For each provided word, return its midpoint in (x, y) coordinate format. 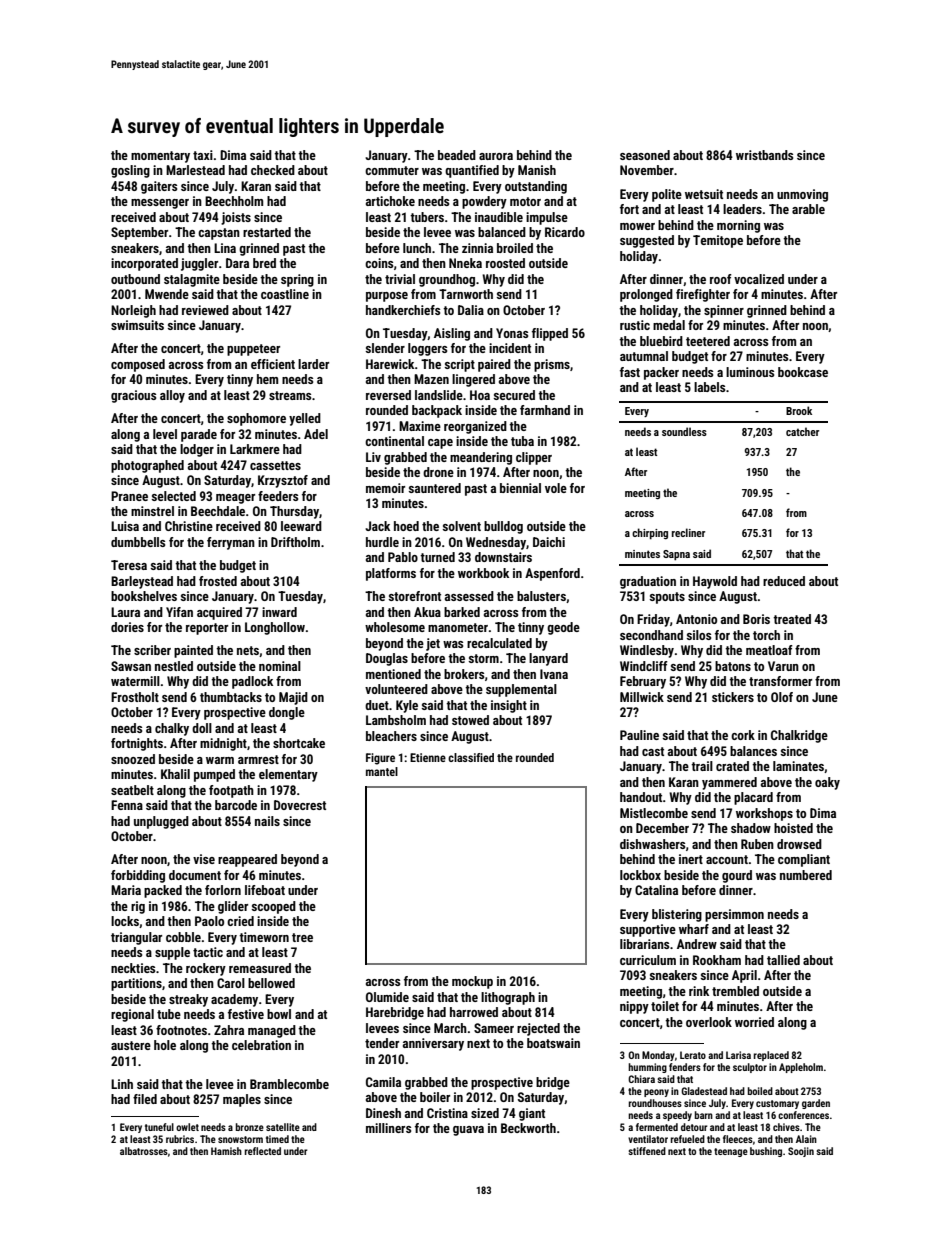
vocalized (759, 279)
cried (240, 921)
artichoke (390, 201)
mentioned (393, 674)
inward (279, 612)
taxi (203, 155)
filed (145, 1099)
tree (302, 937)
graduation (648, 582)
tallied (783, 960)
